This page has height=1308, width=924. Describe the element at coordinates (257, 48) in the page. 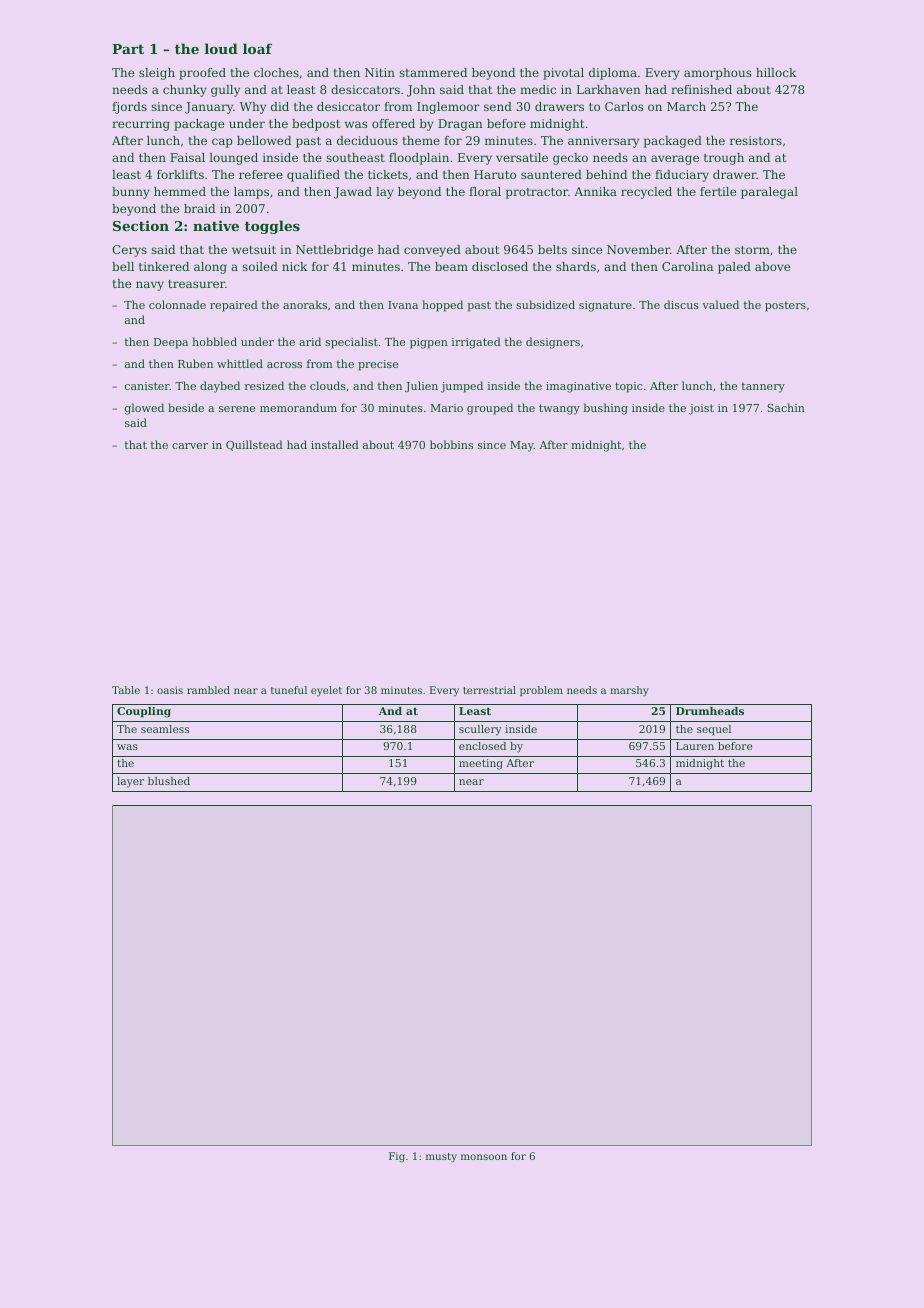

I see `loaf` at that location.
